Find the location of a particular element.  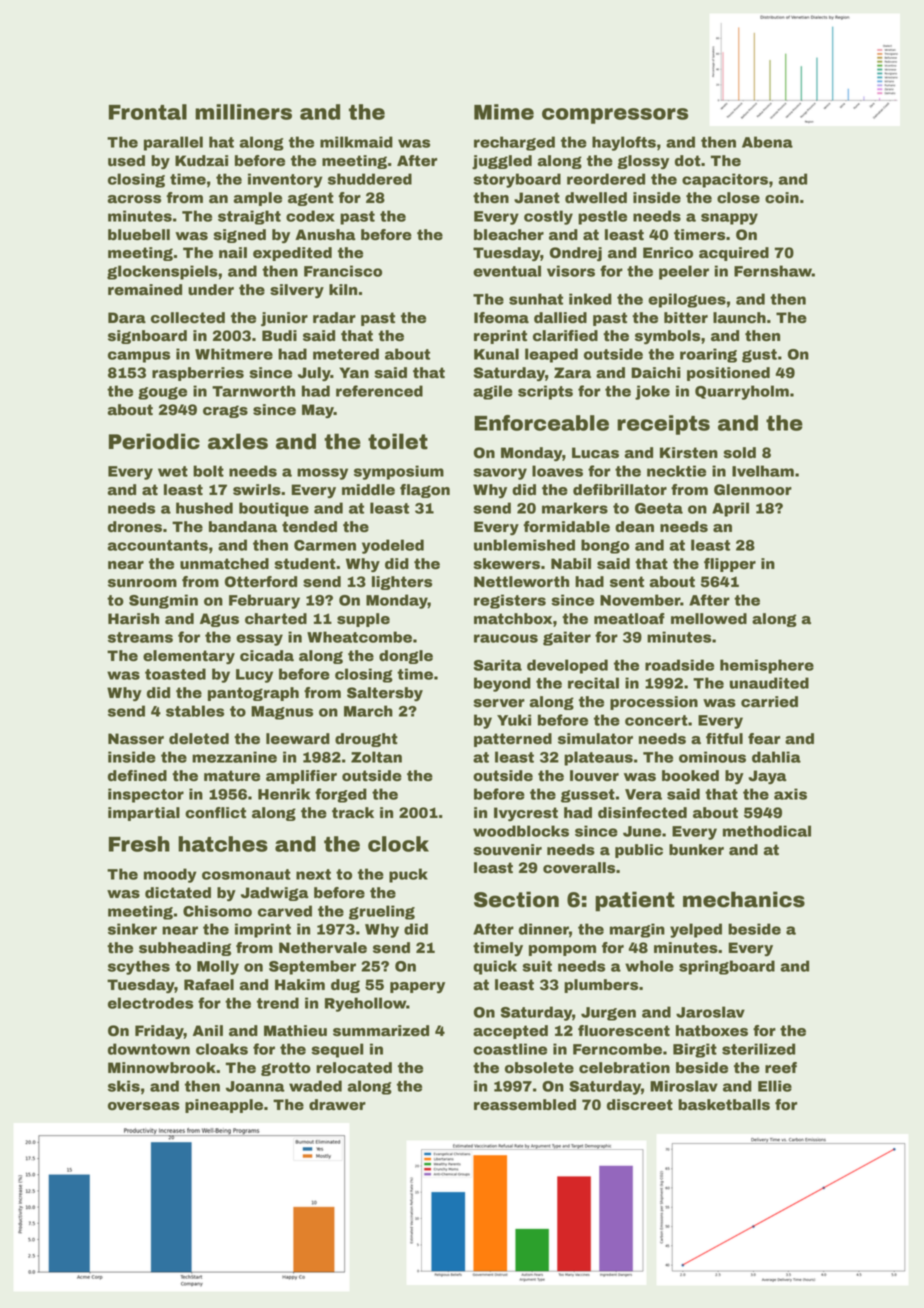

bluebell is located at coordinates (139, 235).
